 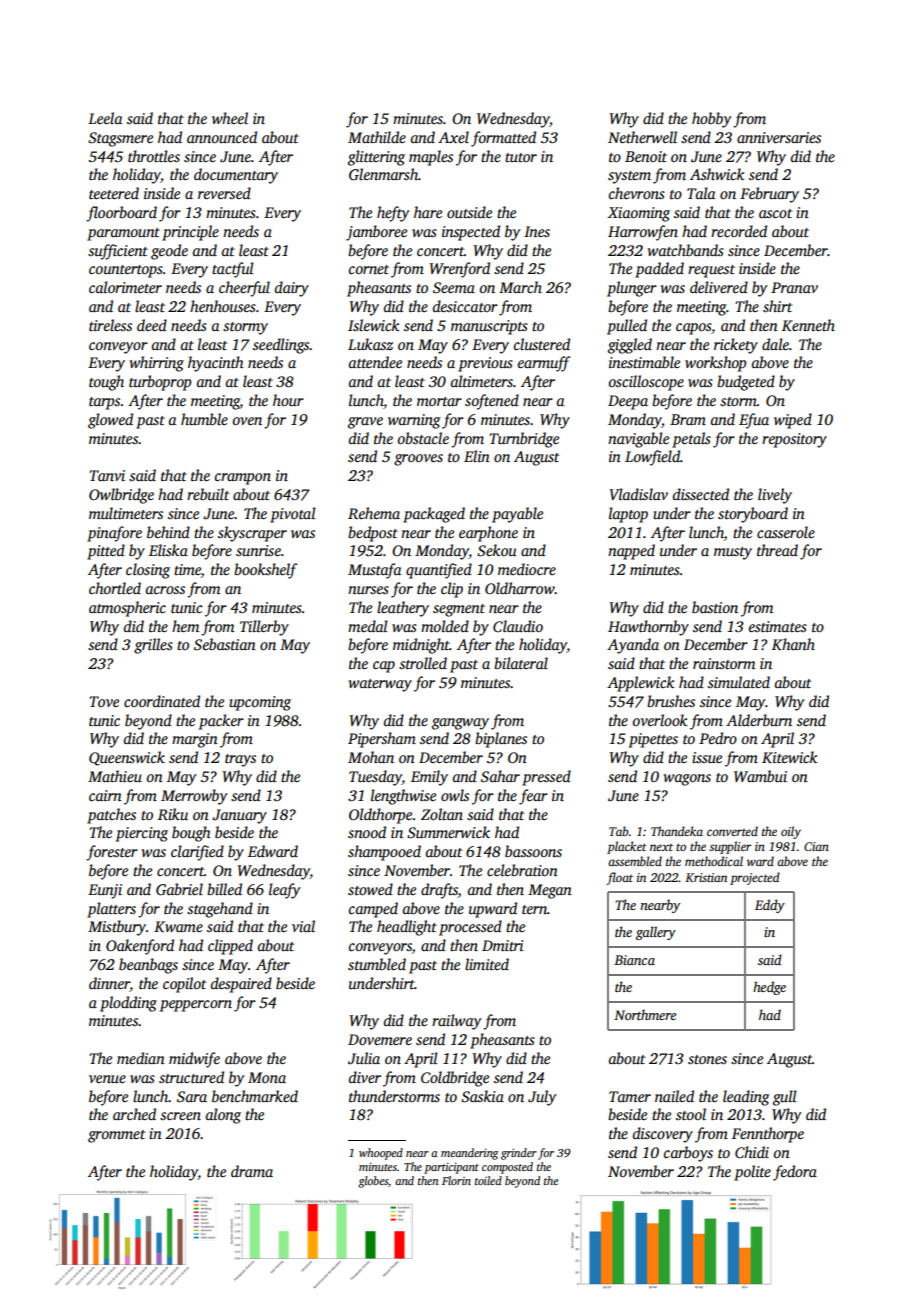 What do you see at coordinates (643, 233) in the document?
I see `Harrowfen` at bounding box center [643, 233].
